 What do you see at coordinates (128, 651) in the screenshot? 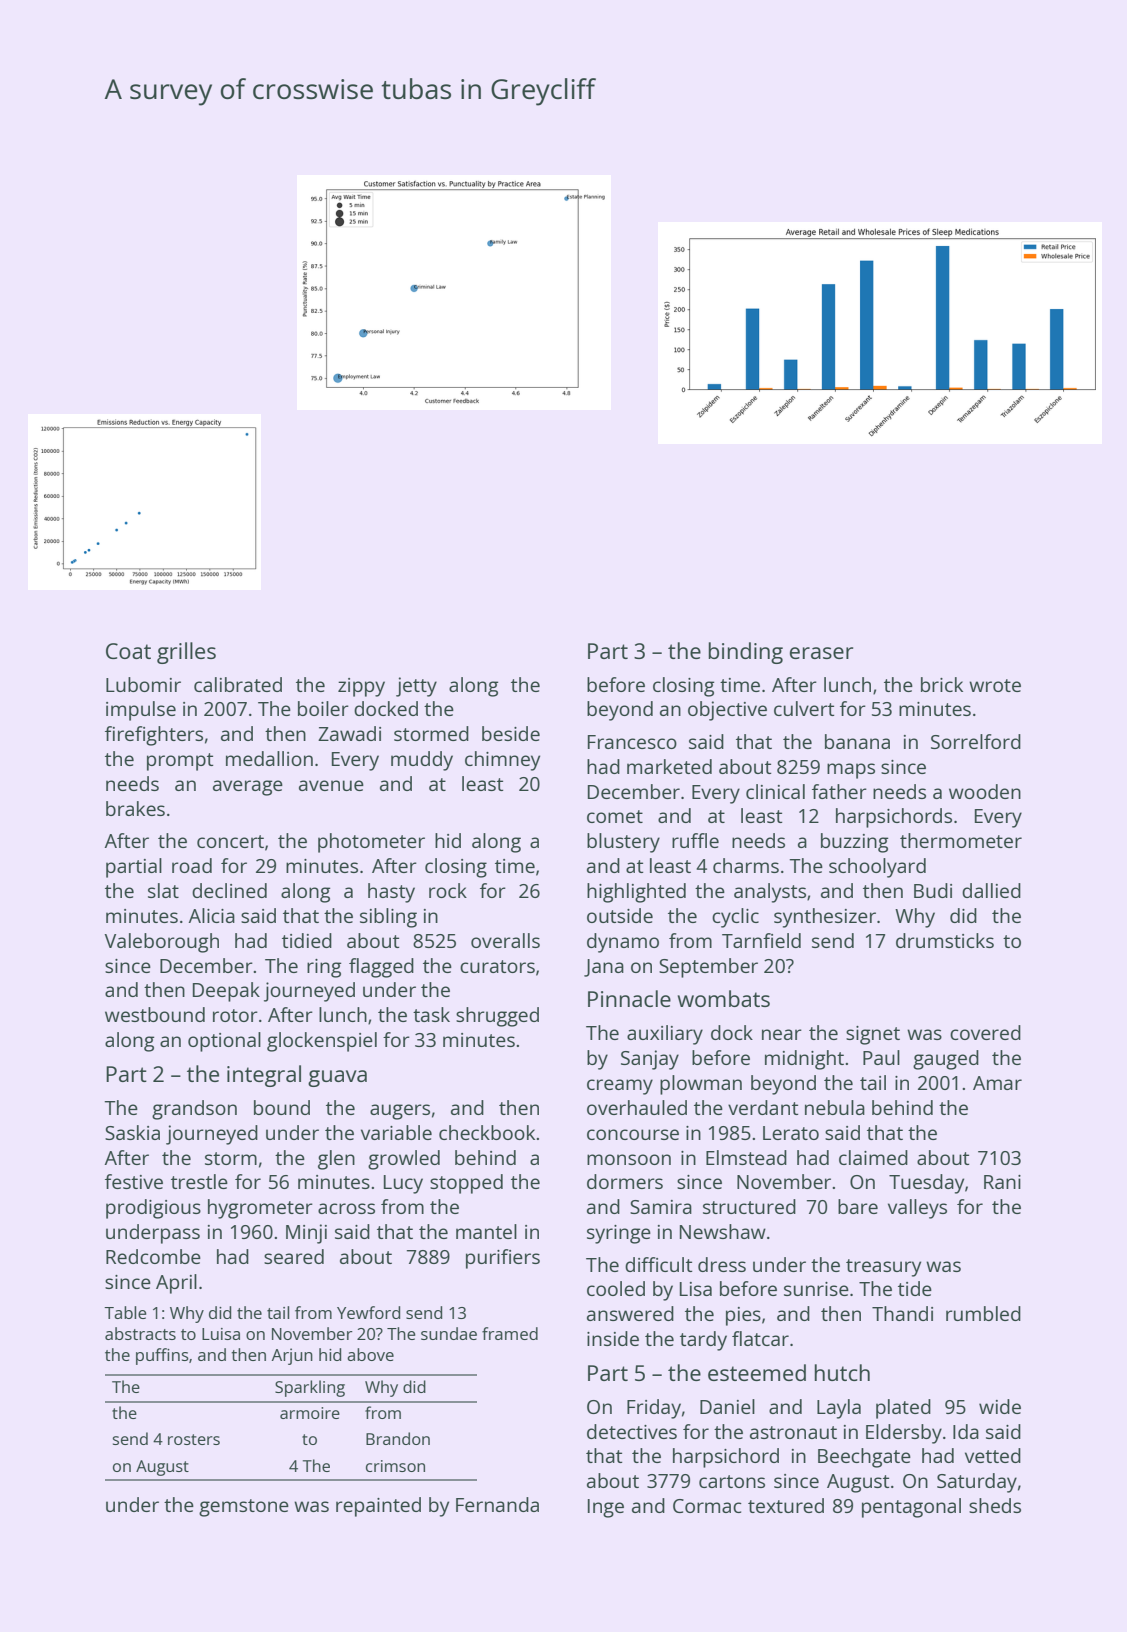
I see `Coat` at bounding box center [128, 651].
